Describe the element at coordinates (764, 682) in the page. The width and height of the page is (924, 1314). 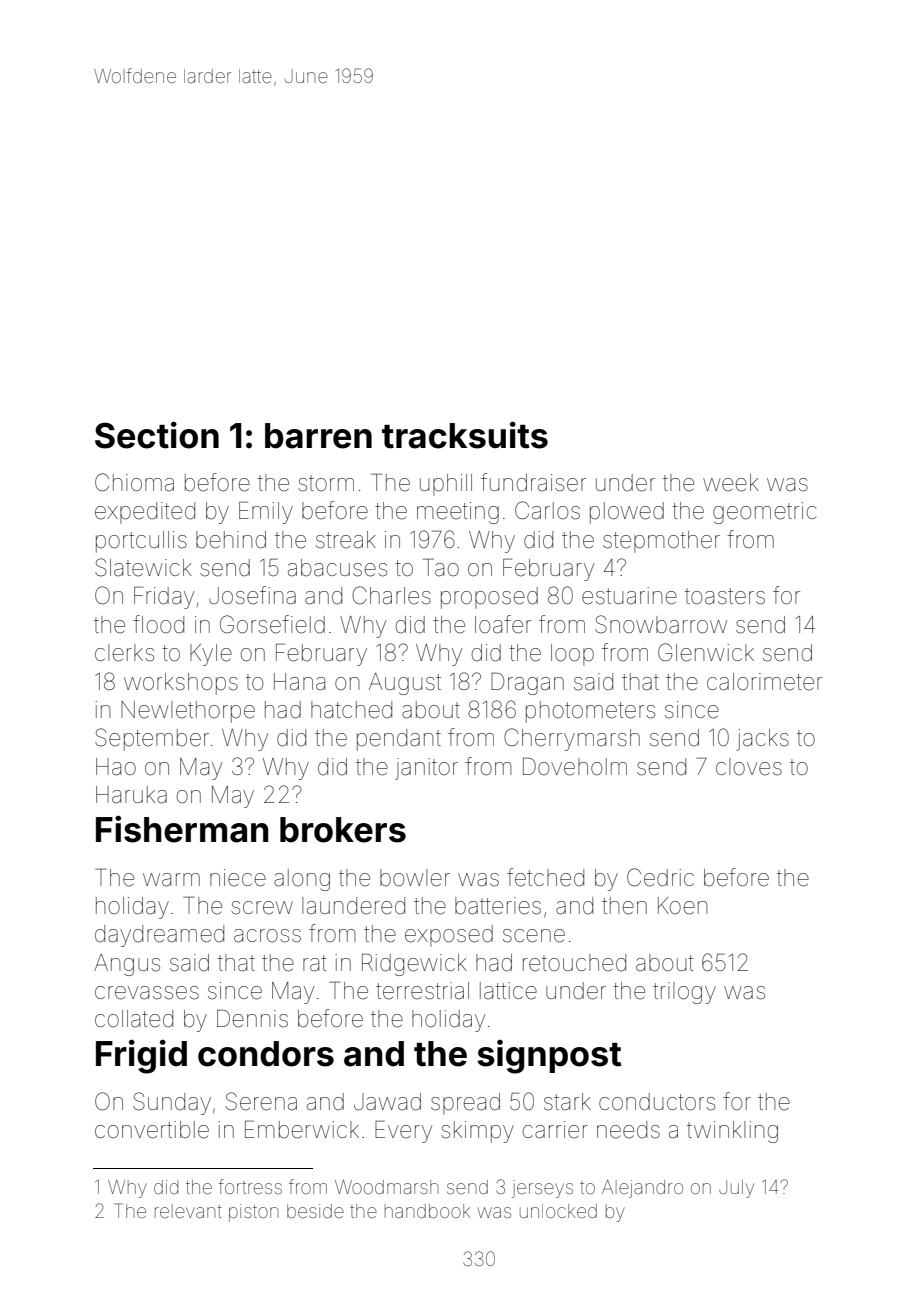
I see `calorimeter` at that location.
